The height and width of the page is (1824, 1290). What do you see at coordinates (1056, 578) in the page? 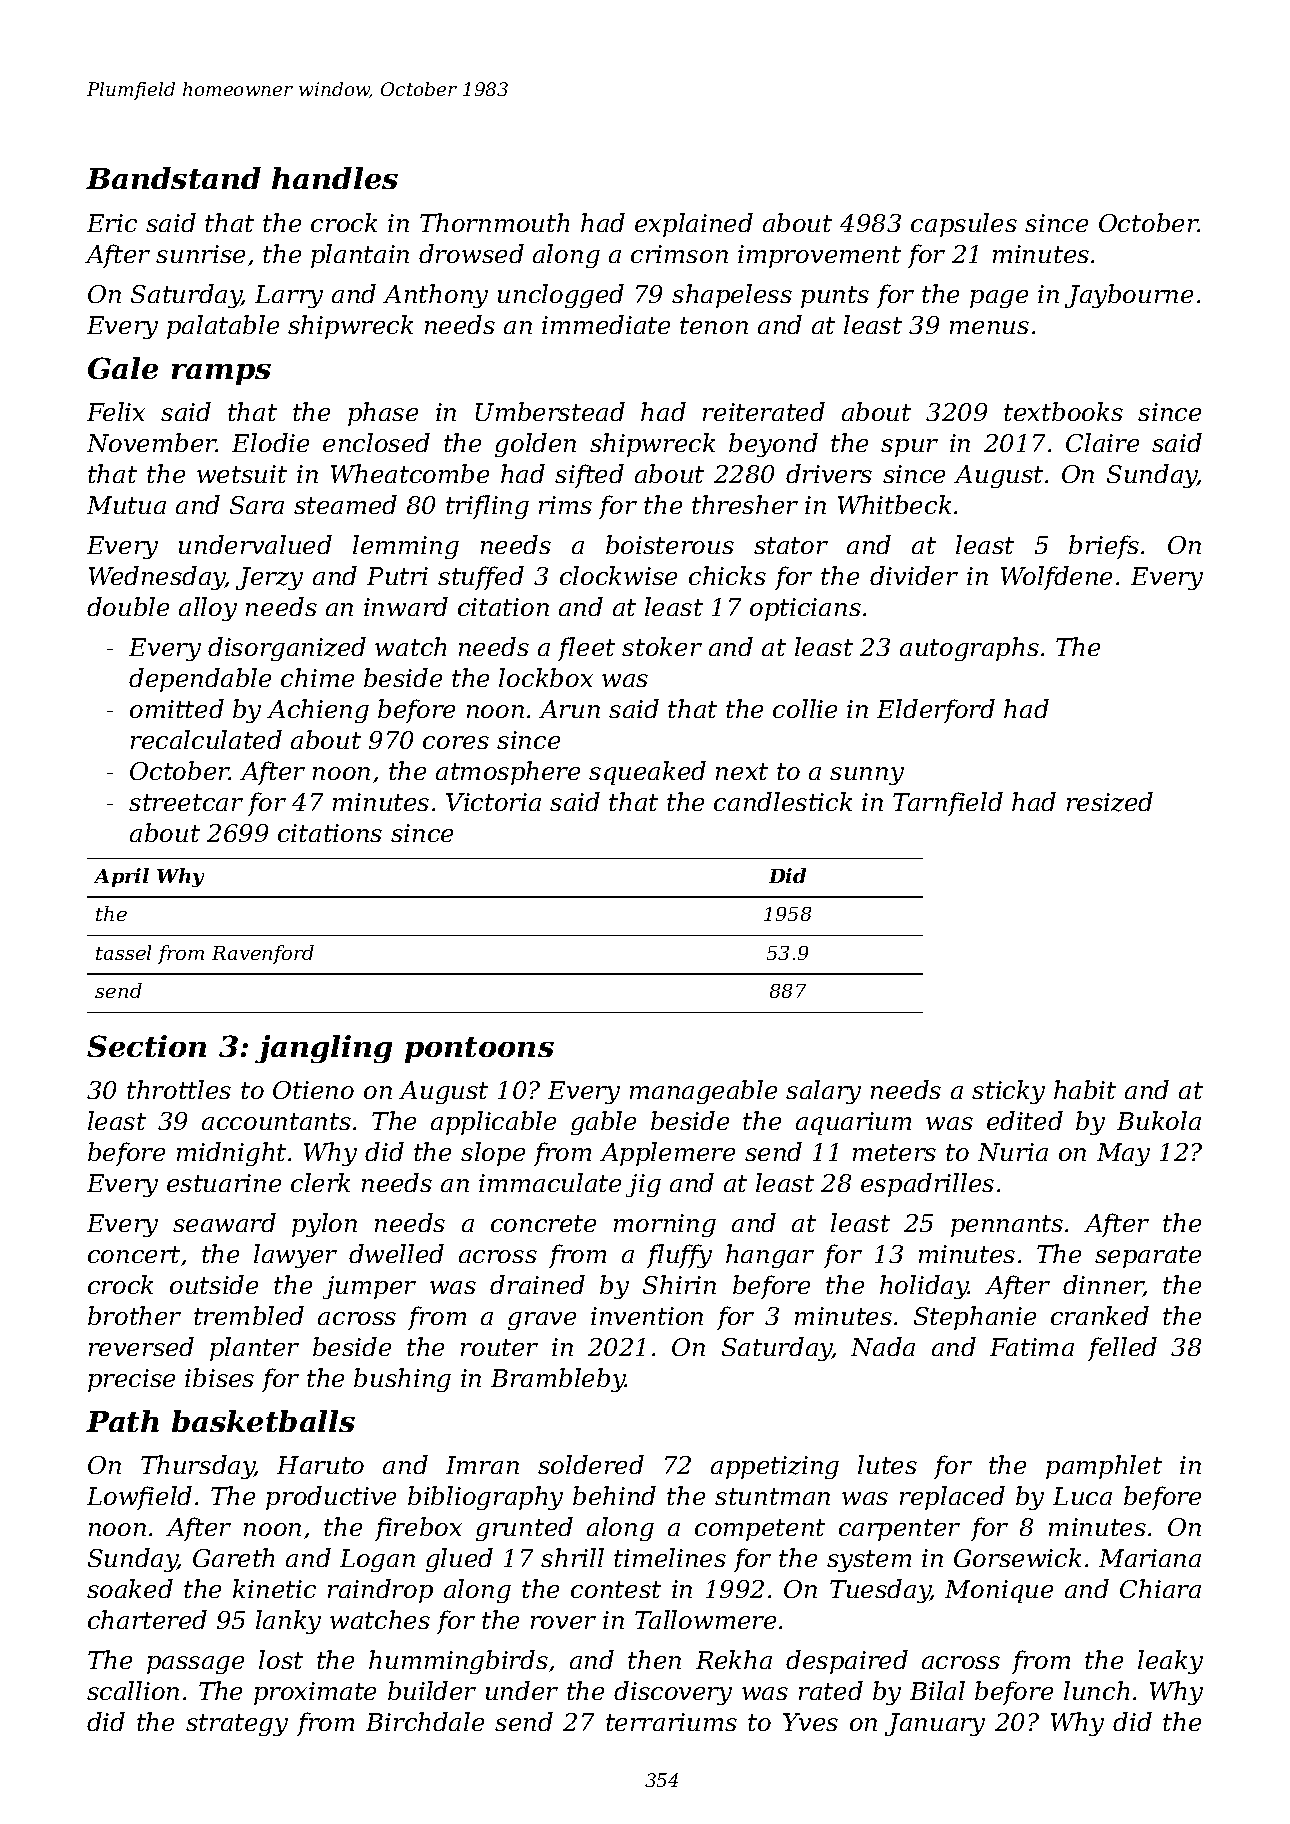
I see `Wolfdene` at bounding box center [1056, 578].
